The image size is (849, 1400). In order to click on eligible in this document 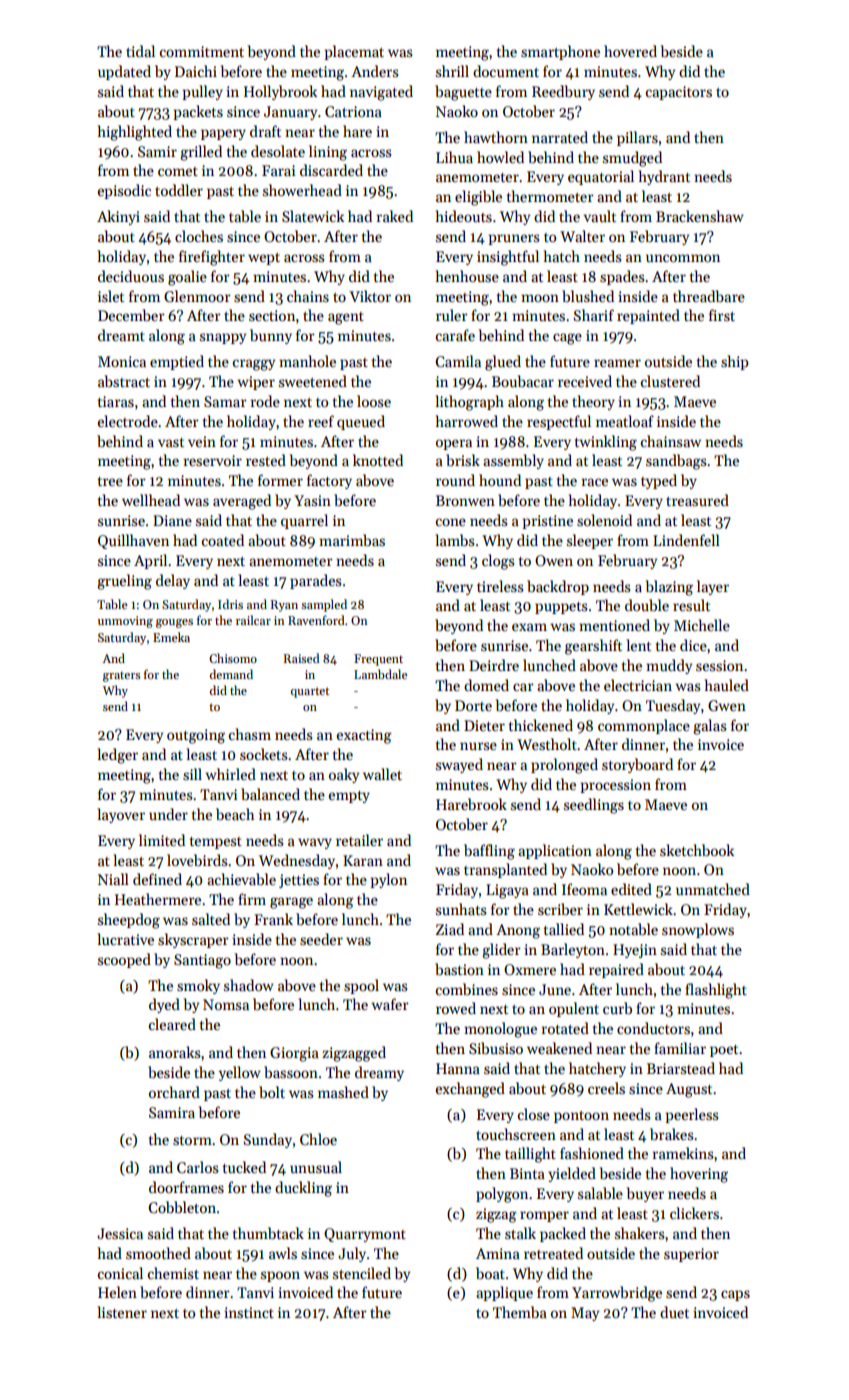, I will do `click(478, 198)`.
